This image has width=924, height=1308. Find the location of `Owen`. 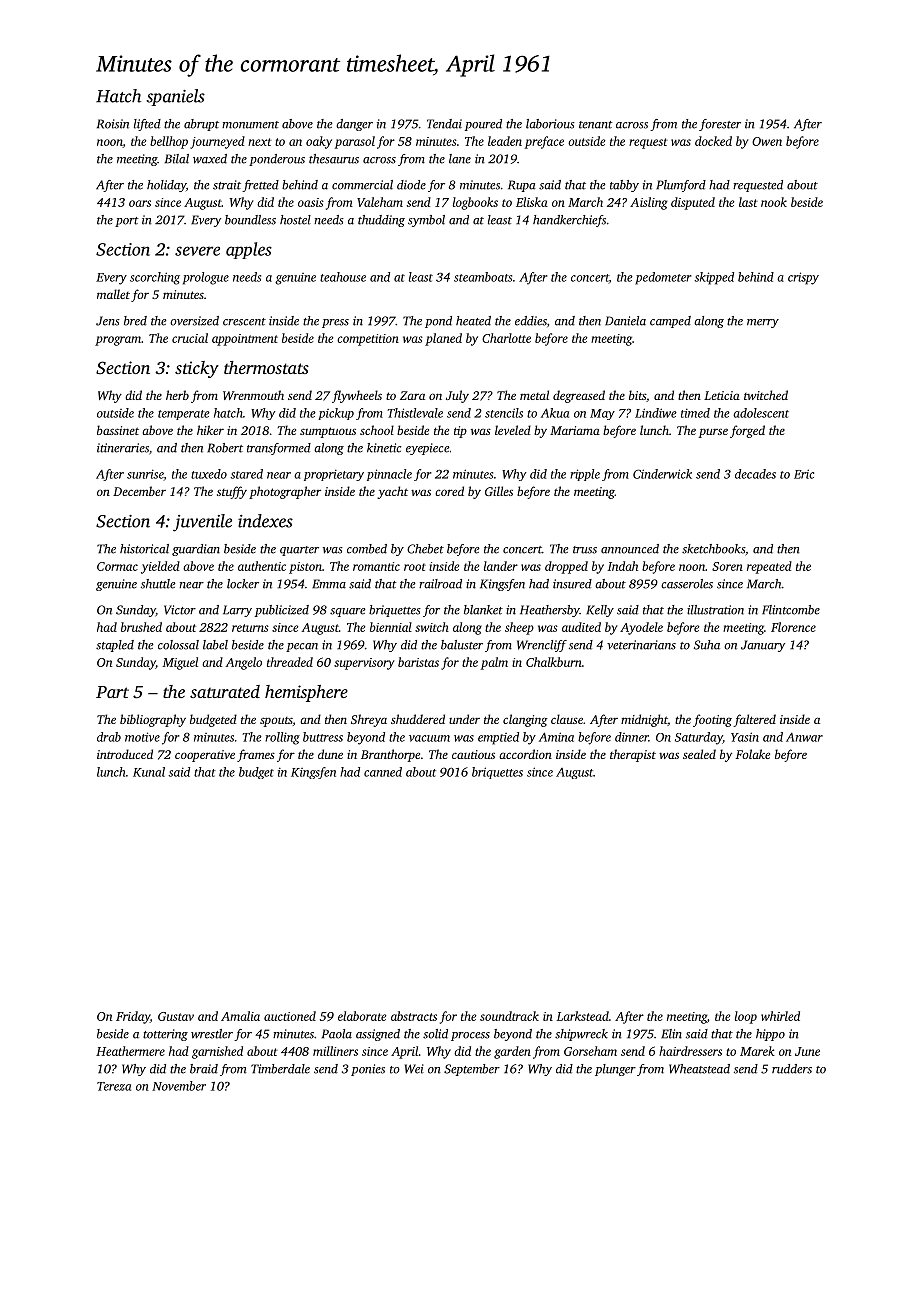

Owen is located at coordinates (767, 141).
